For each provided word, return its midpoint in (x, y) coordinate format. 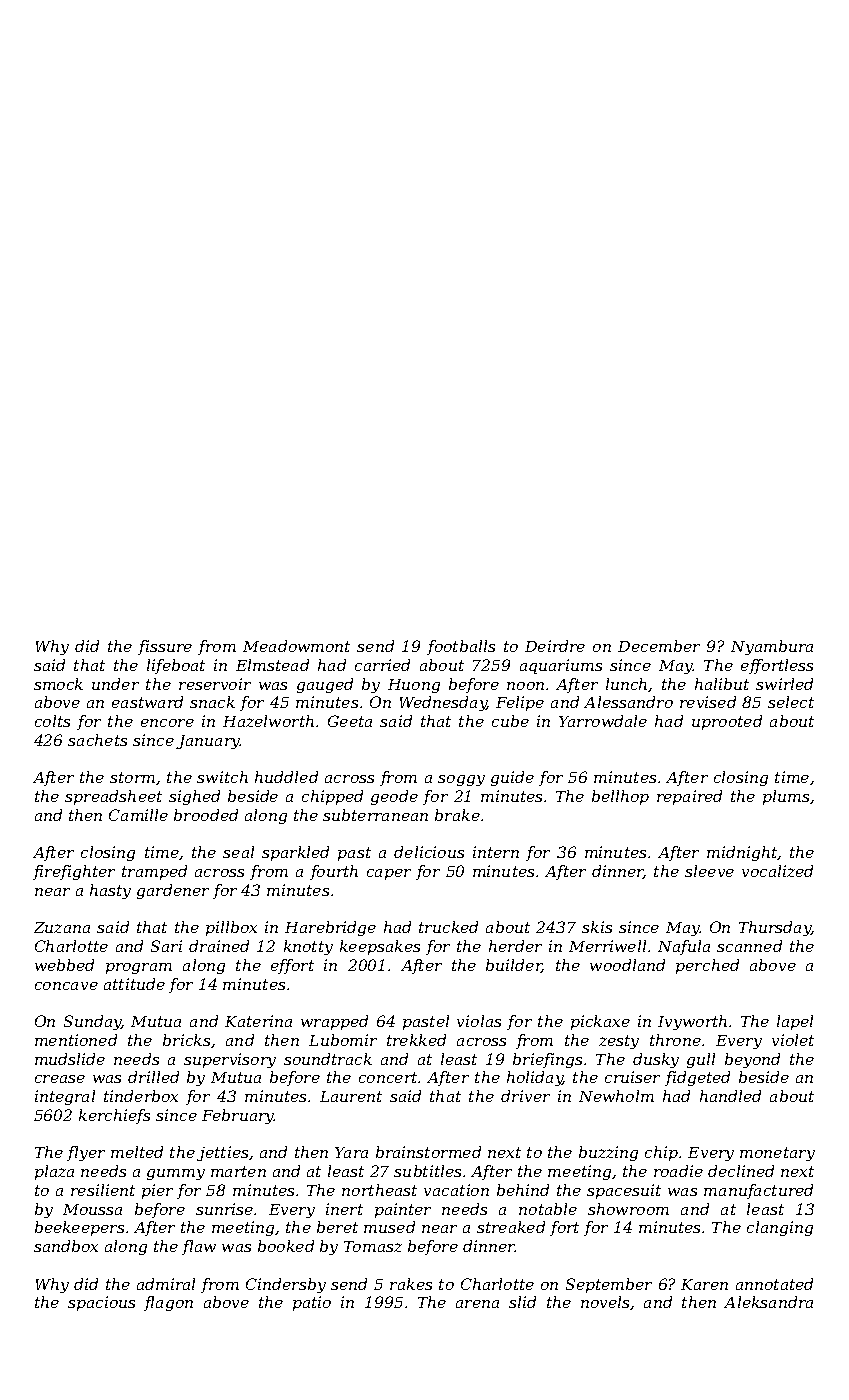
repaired (689, 797)
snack (212, 702)
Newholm (616, 1096)
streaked (511, 1227)
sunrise (224, 1209)
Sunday (92, 1022)
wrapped (334, 1022)
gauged (325, 685)
